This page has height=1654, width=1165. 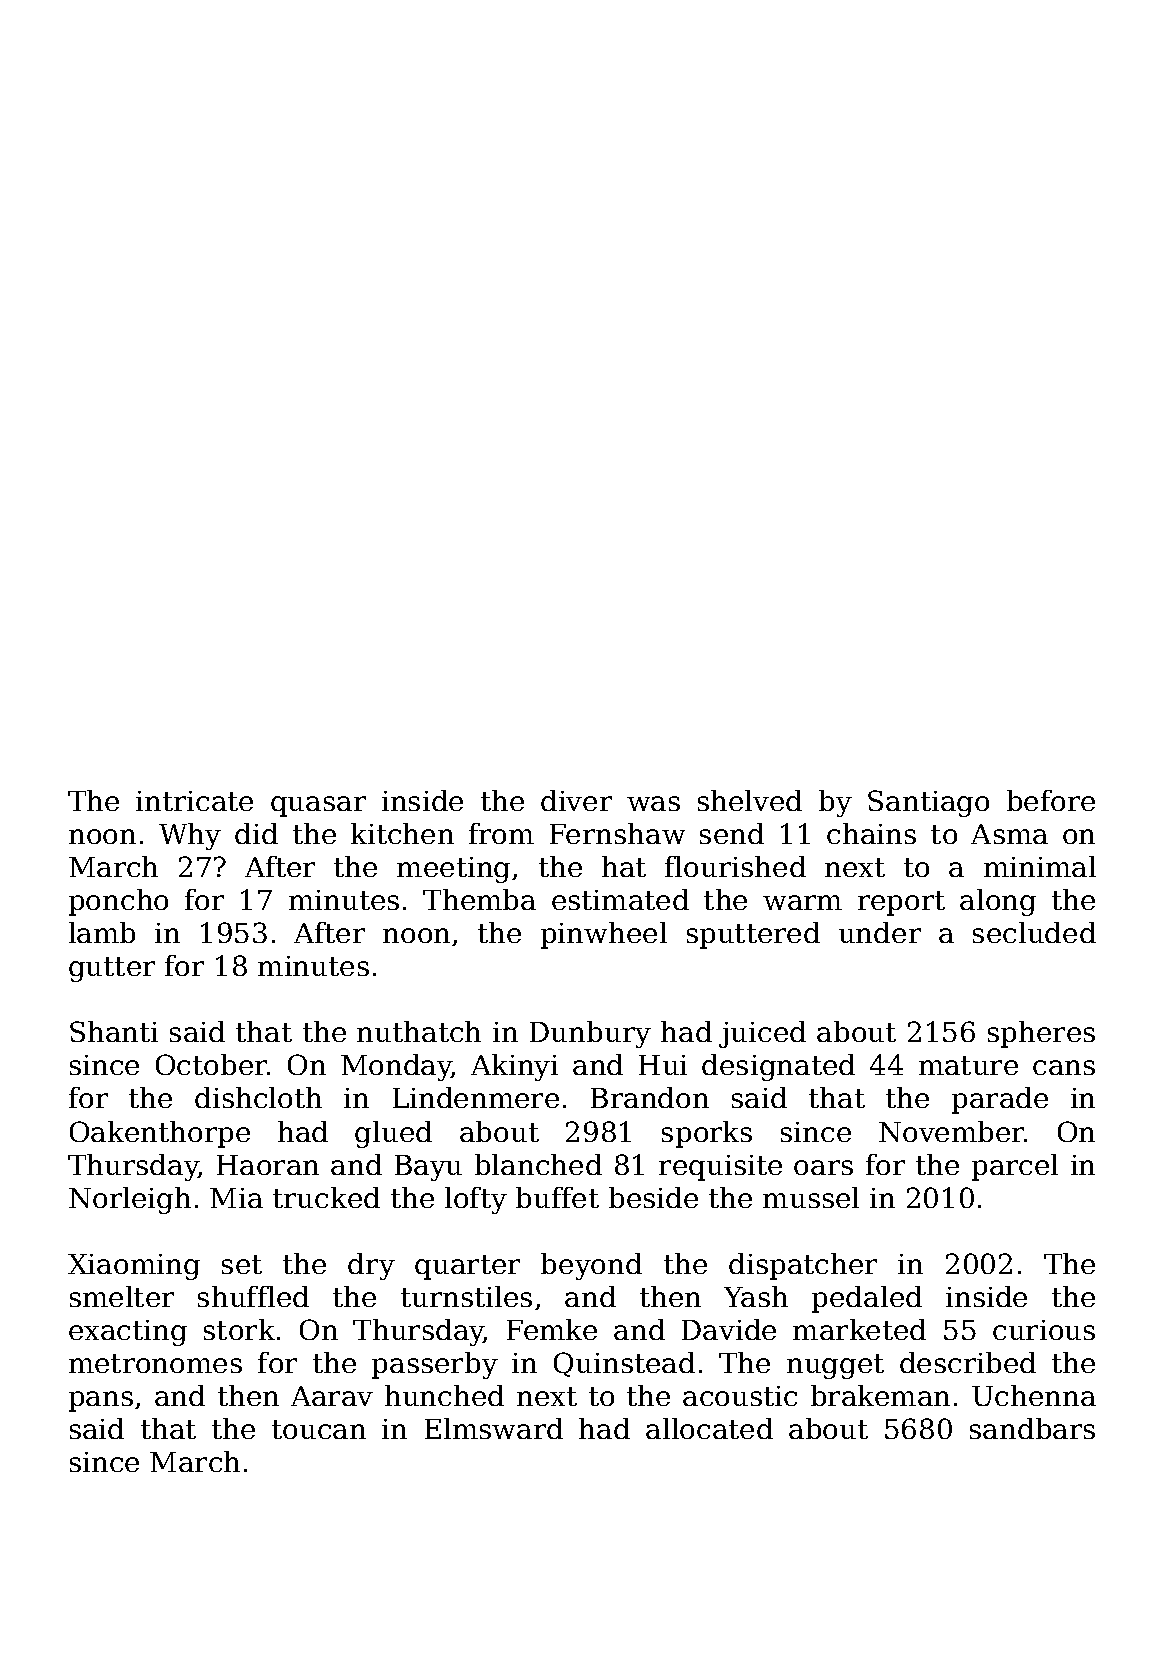 What do you see at coordinates (901, 903) in the page?
I see `report` at bounding box center [901, 903].
